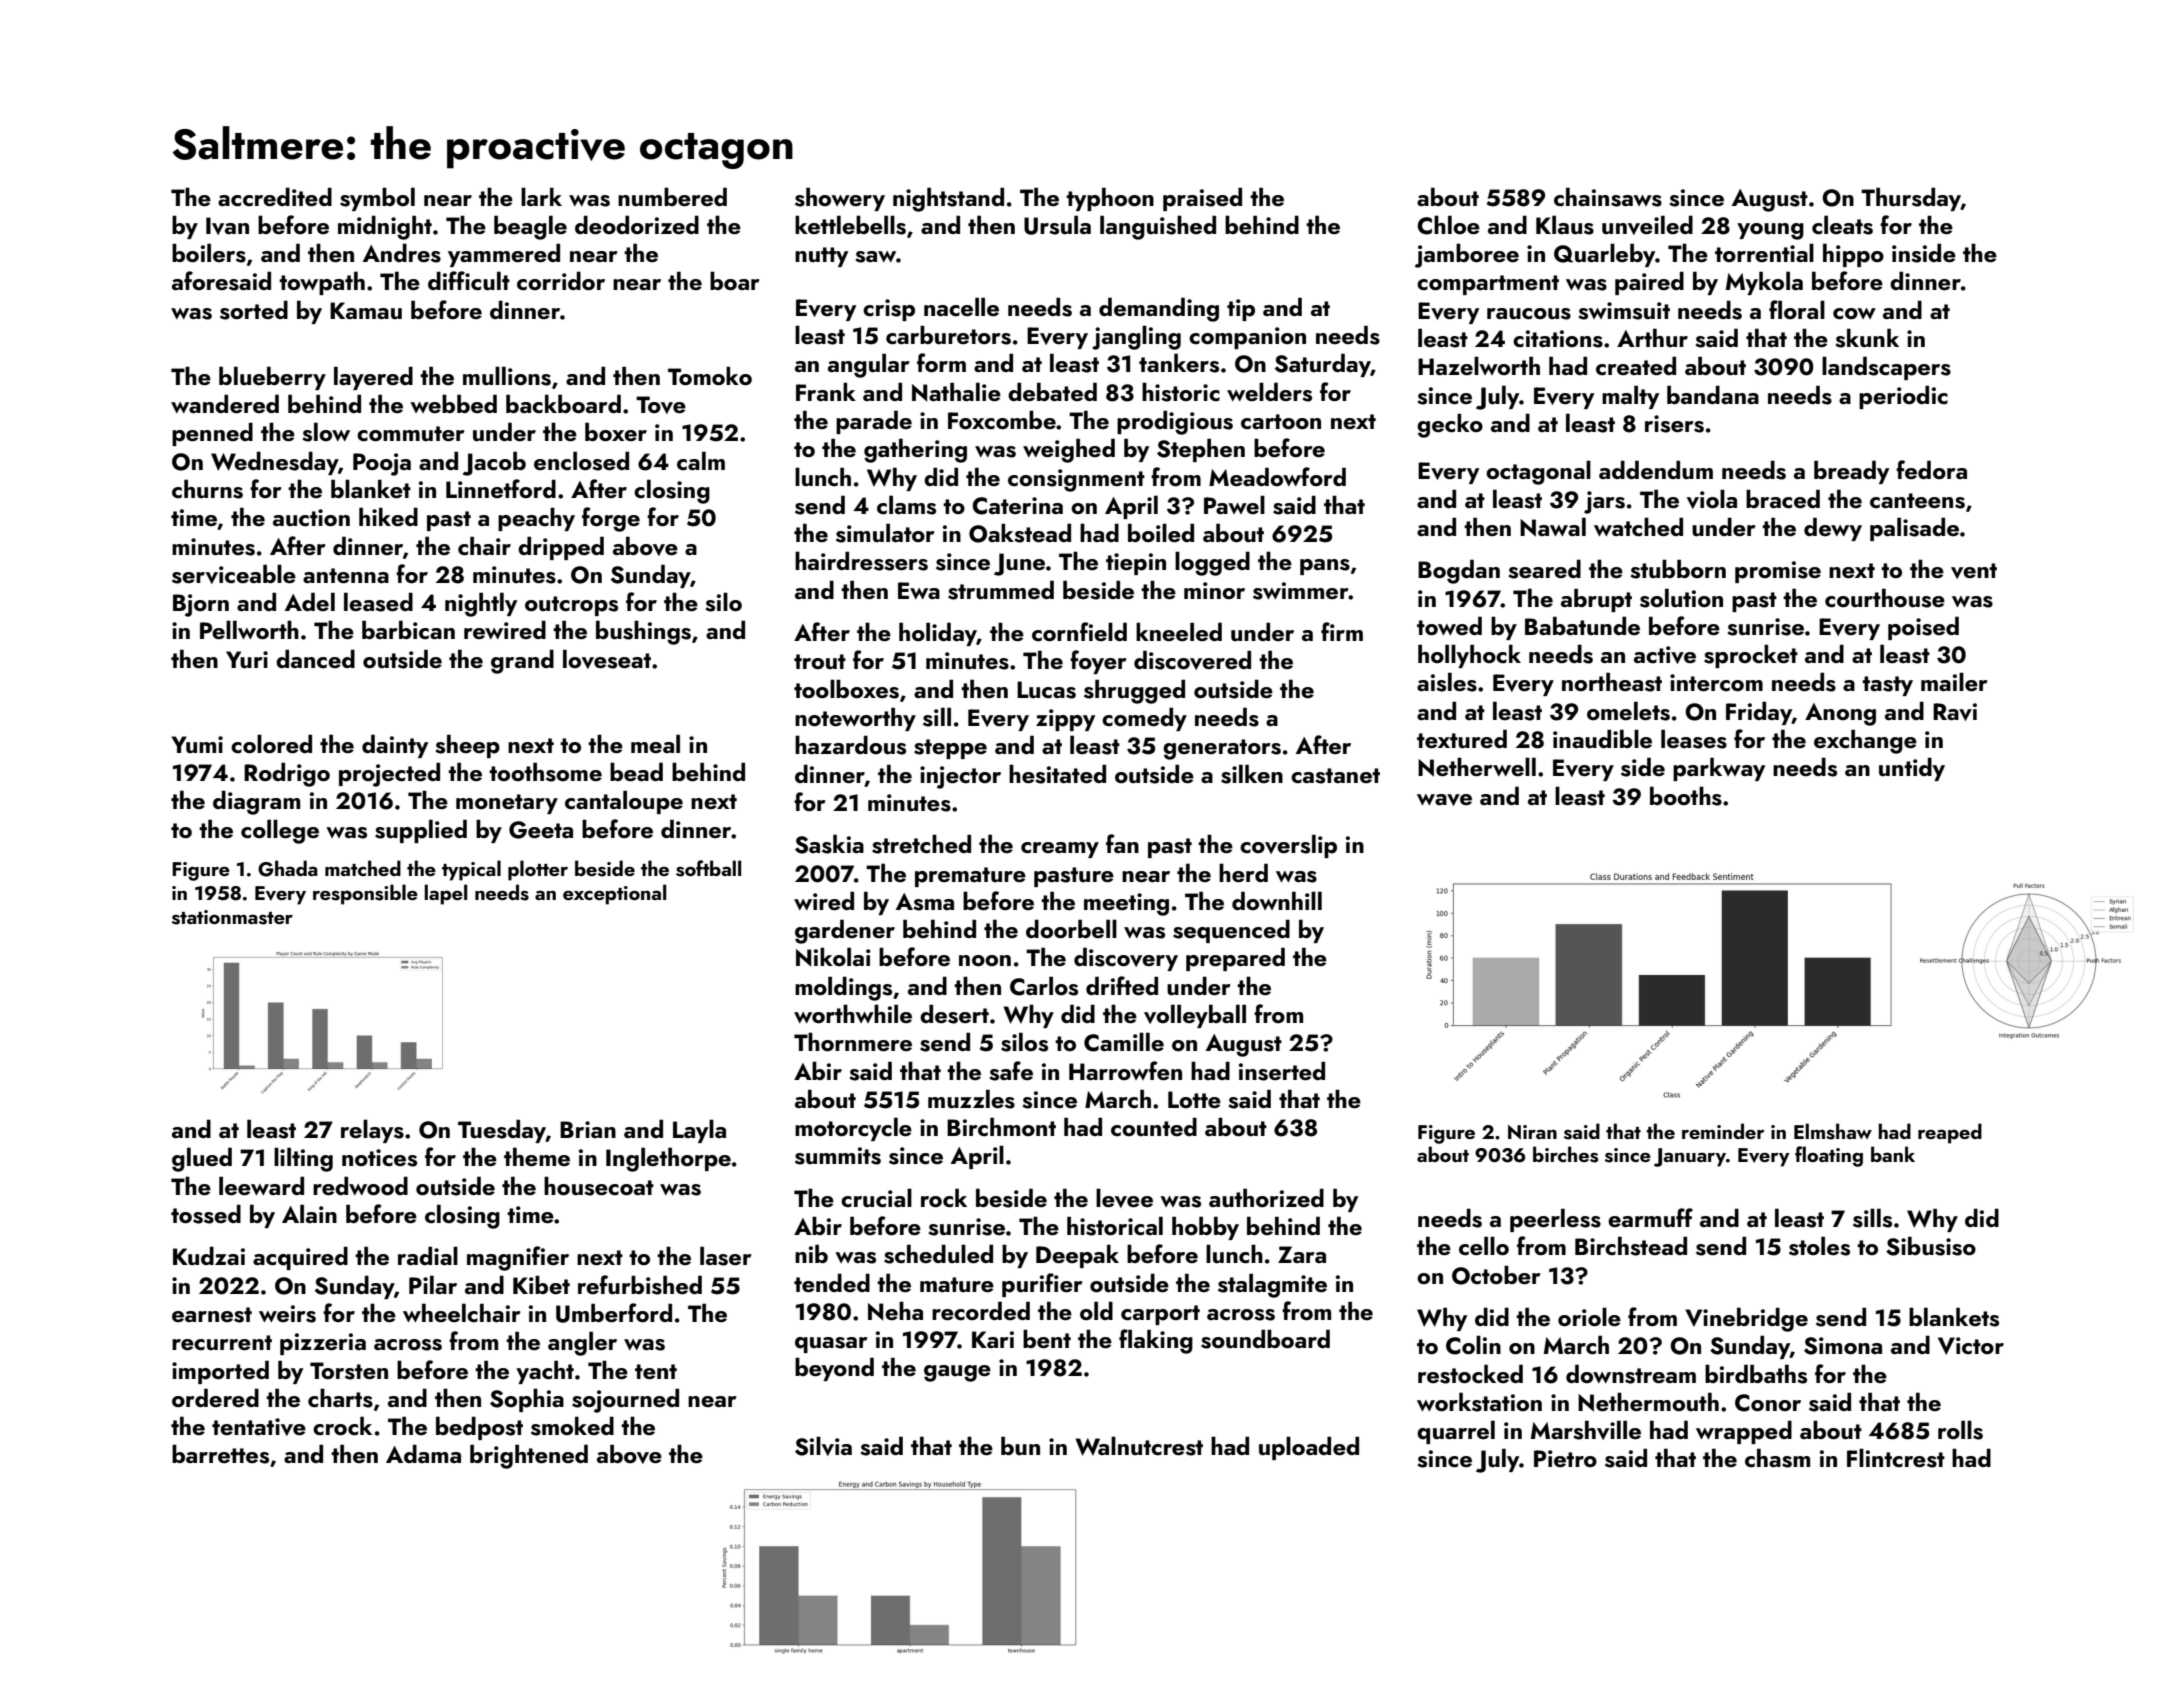  What do you see at coordinates (1833, 1131) in the screenshot?
I see `Elmshaw` at bounding box center [1833, 1131].
